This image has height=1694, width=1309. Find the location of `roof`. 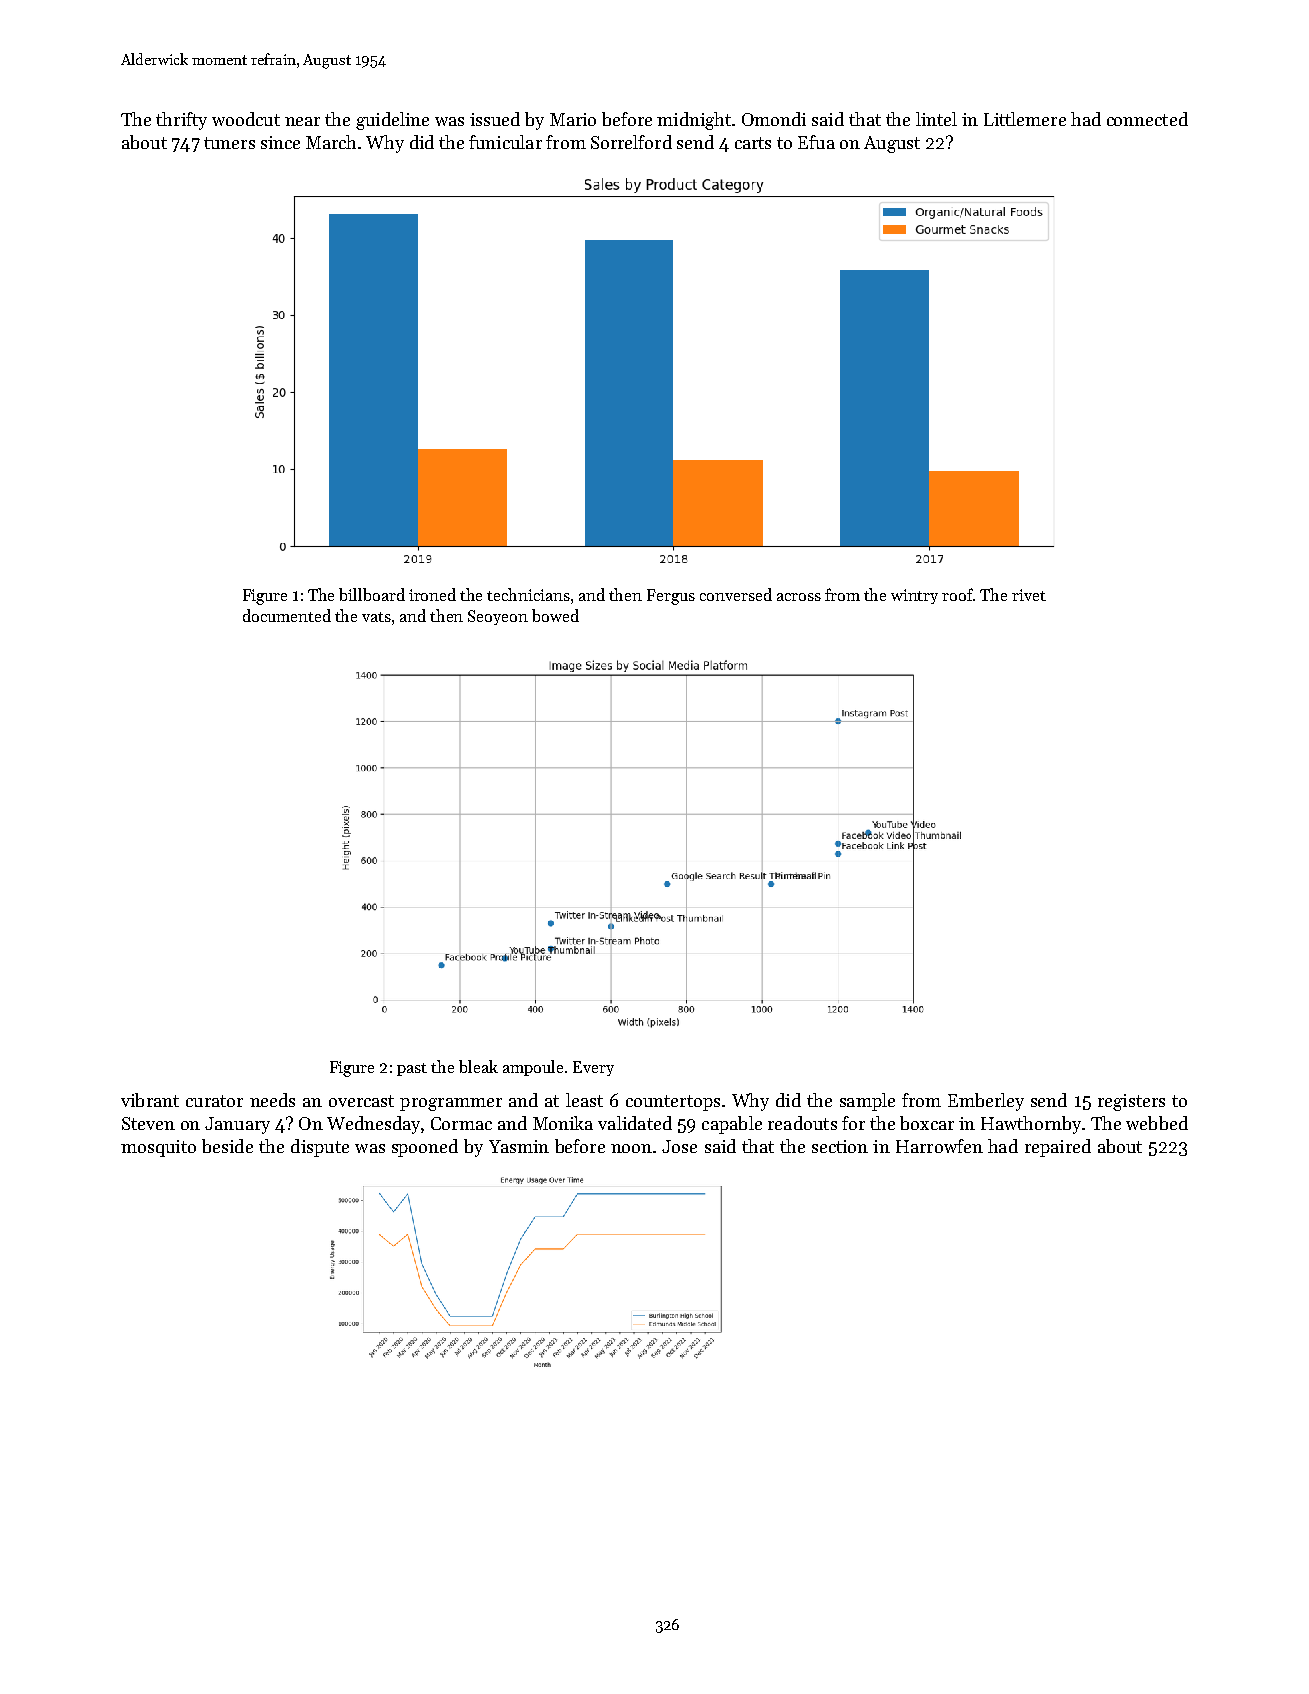

roof is located at coordinates (957, 594).
